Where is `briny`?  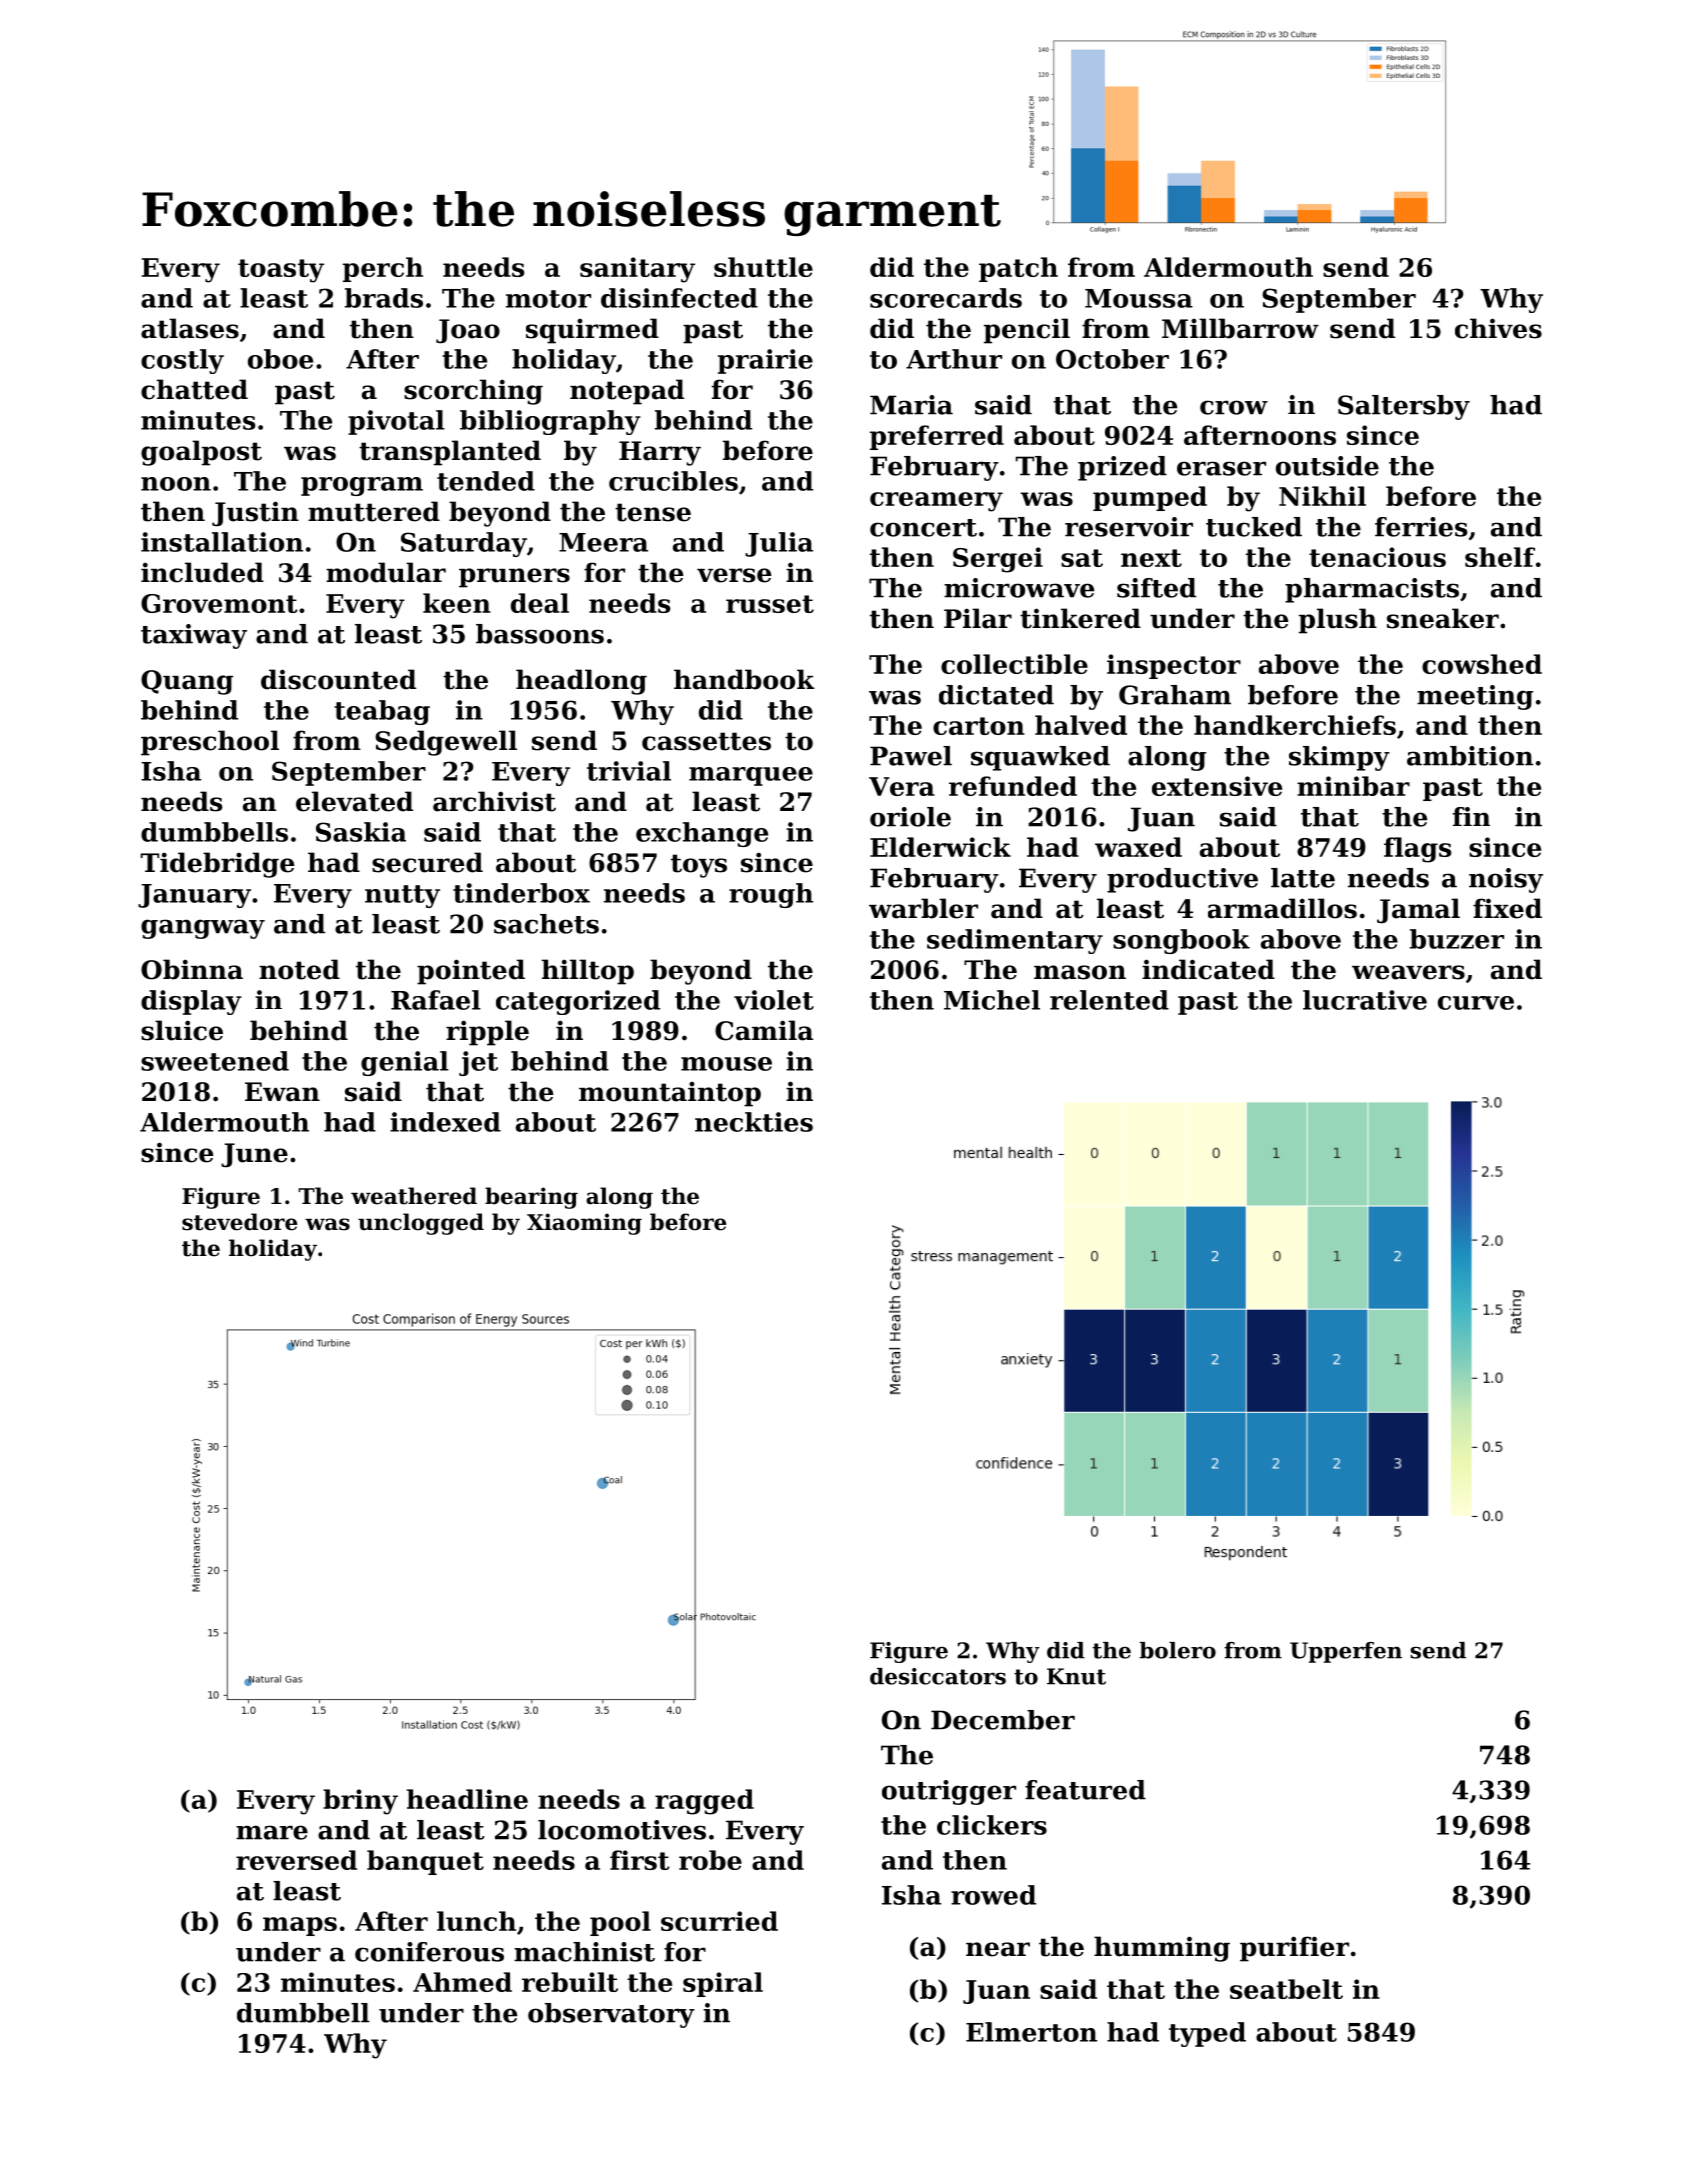 briny is located at coordinates (360, 1802).
